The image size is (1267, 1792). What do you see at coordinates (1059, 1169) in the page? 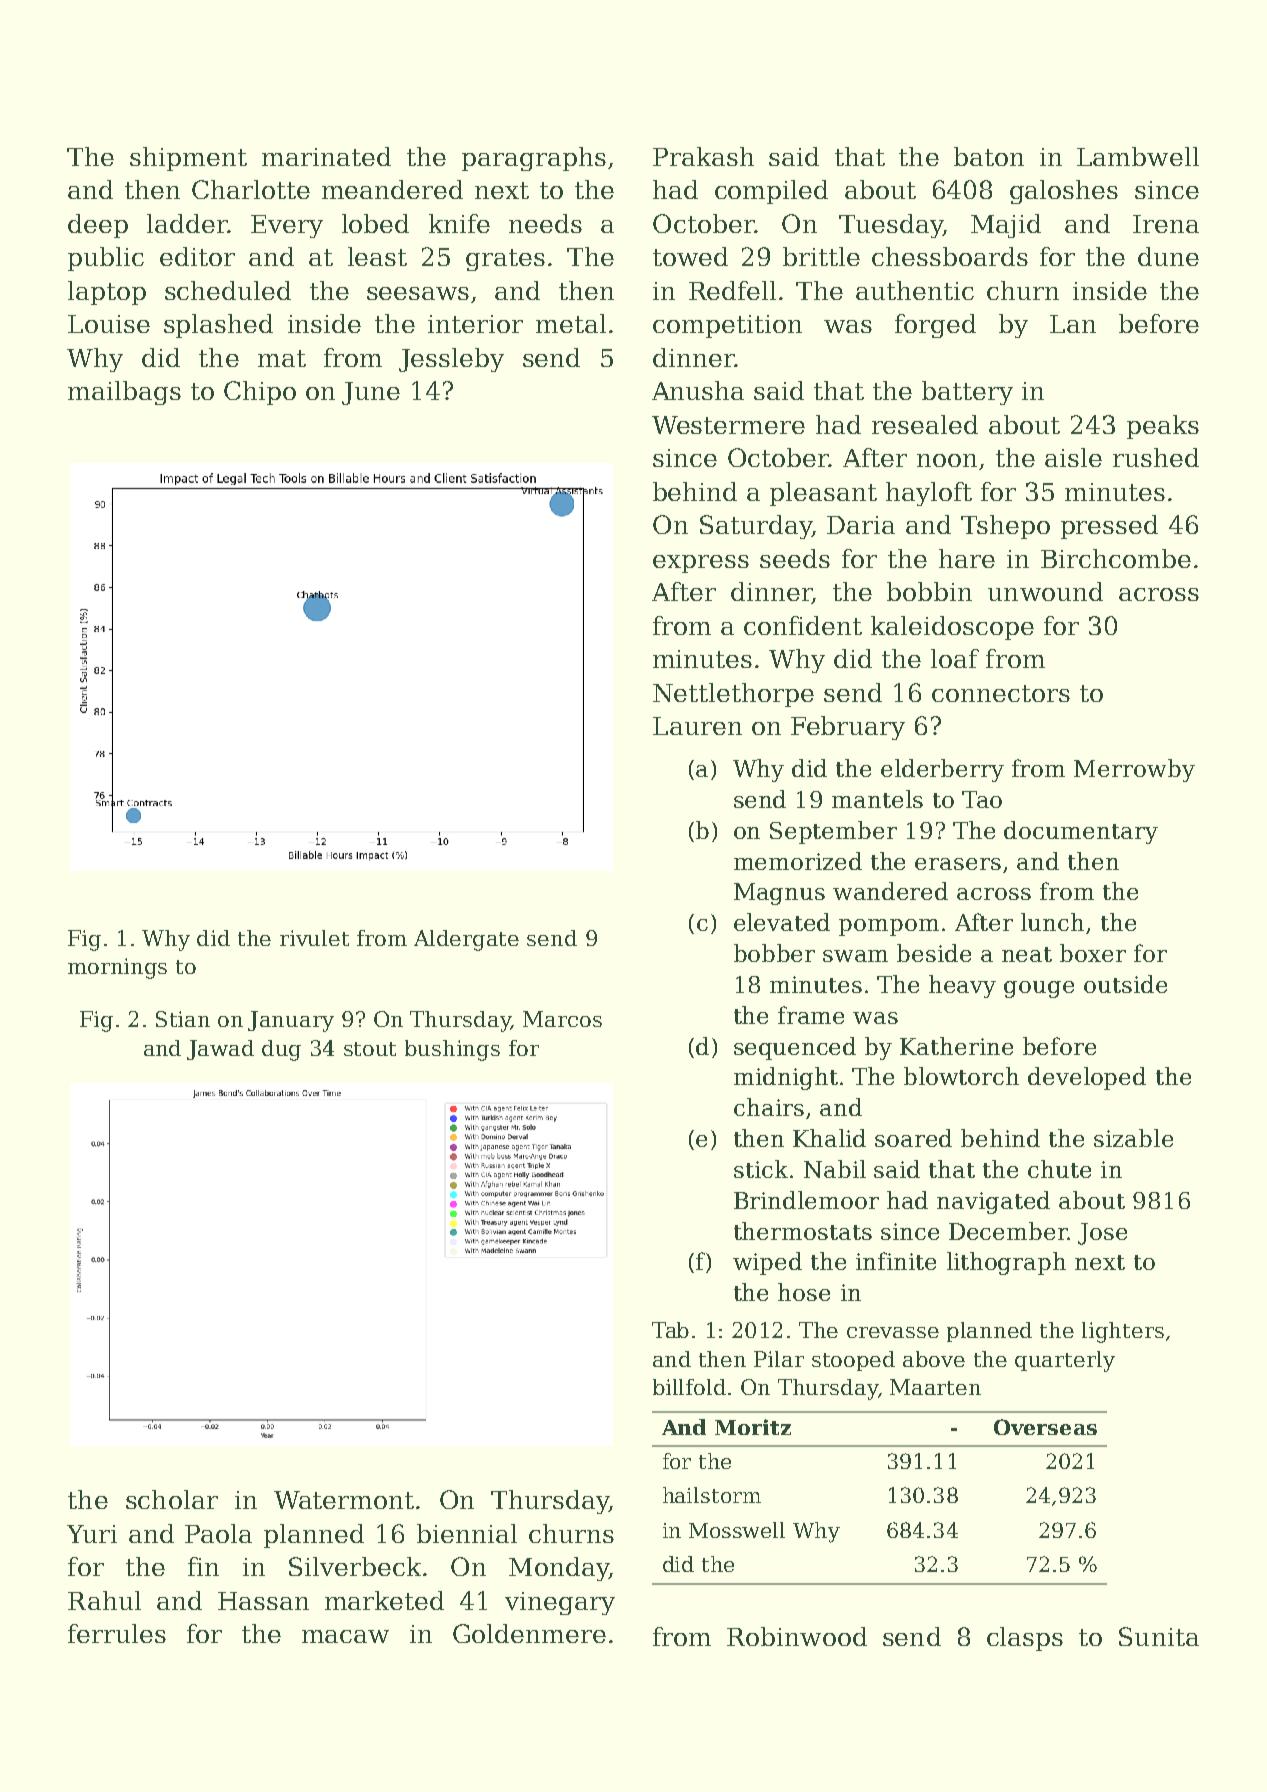
I see `chute` at bounding box center [1059, 1169].
